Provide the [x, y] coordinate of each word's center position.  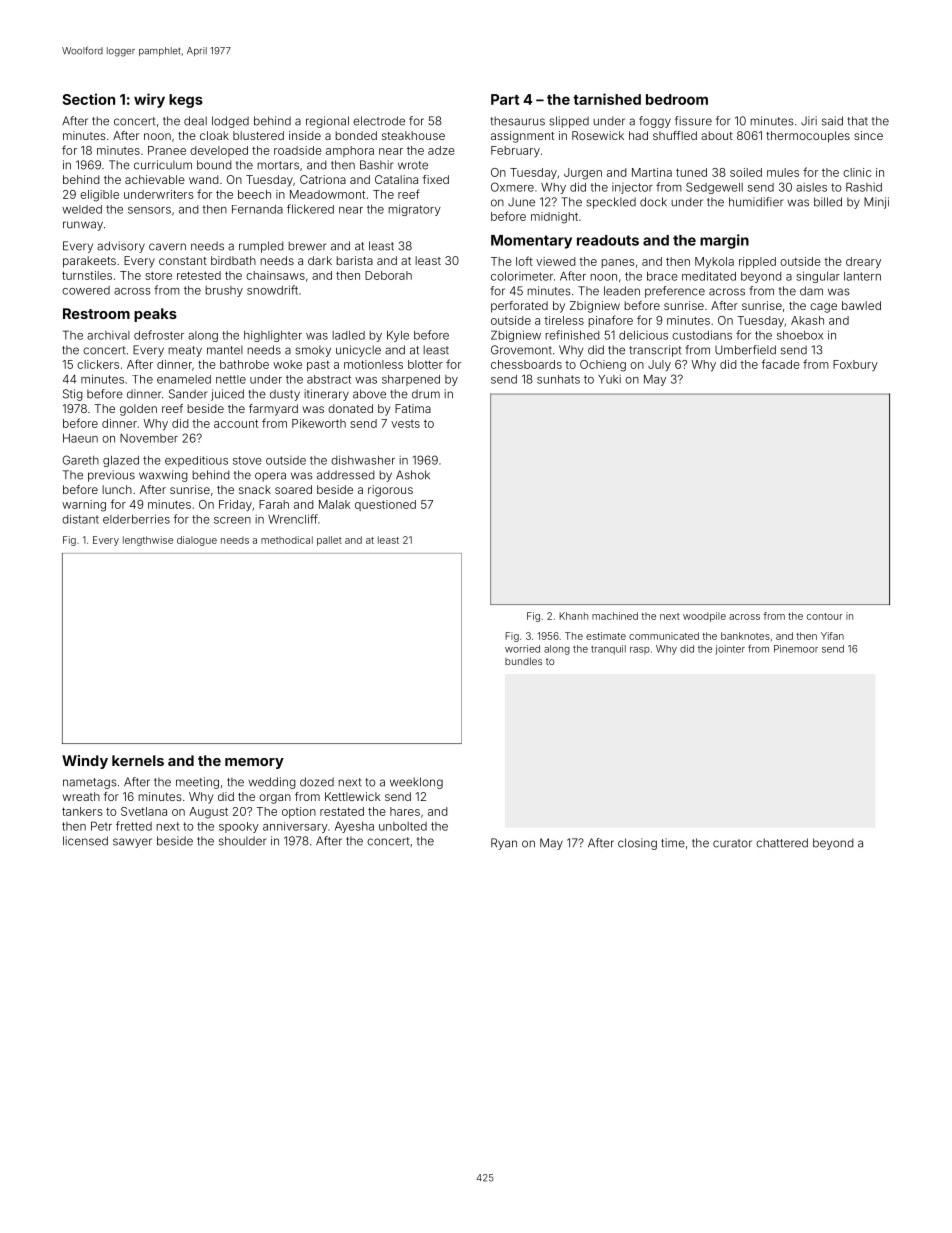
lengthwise [148, 541]
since [868, 135]
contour [825, 616]
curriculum [163, 165]
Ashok [413, 475]
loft [524, 261]
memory [254, 763]
